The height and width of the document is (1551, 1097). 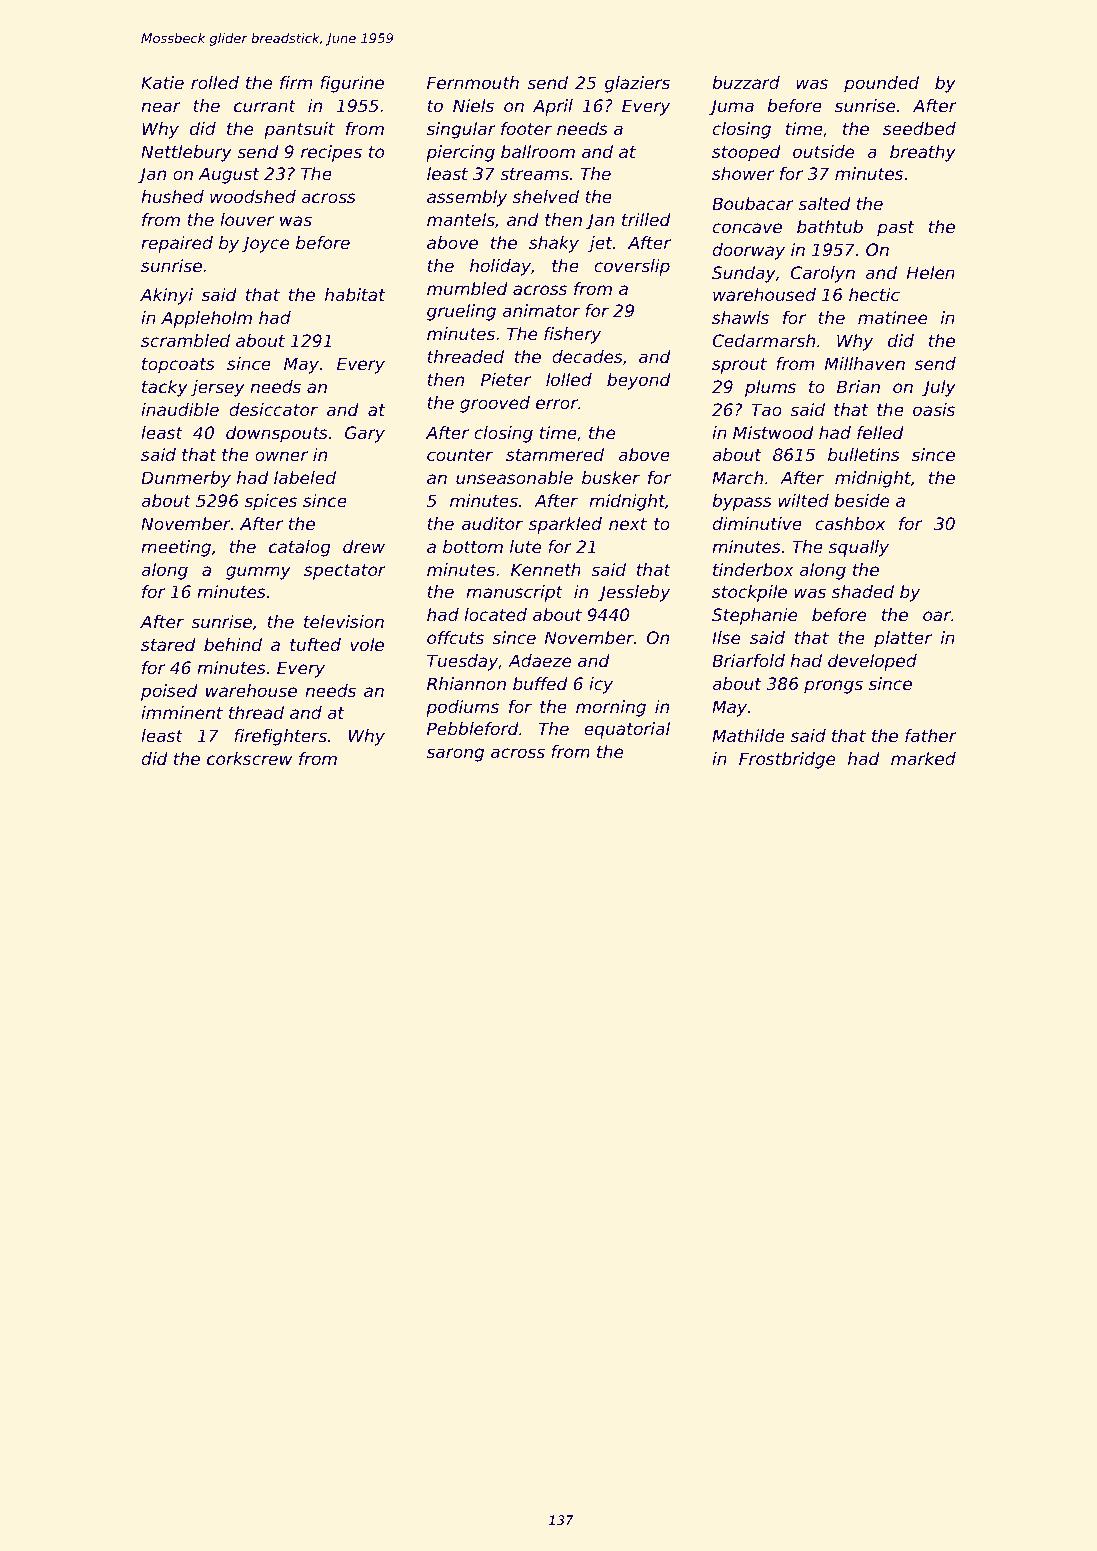 I want to click on buffed, so click(x=540, y=683).
